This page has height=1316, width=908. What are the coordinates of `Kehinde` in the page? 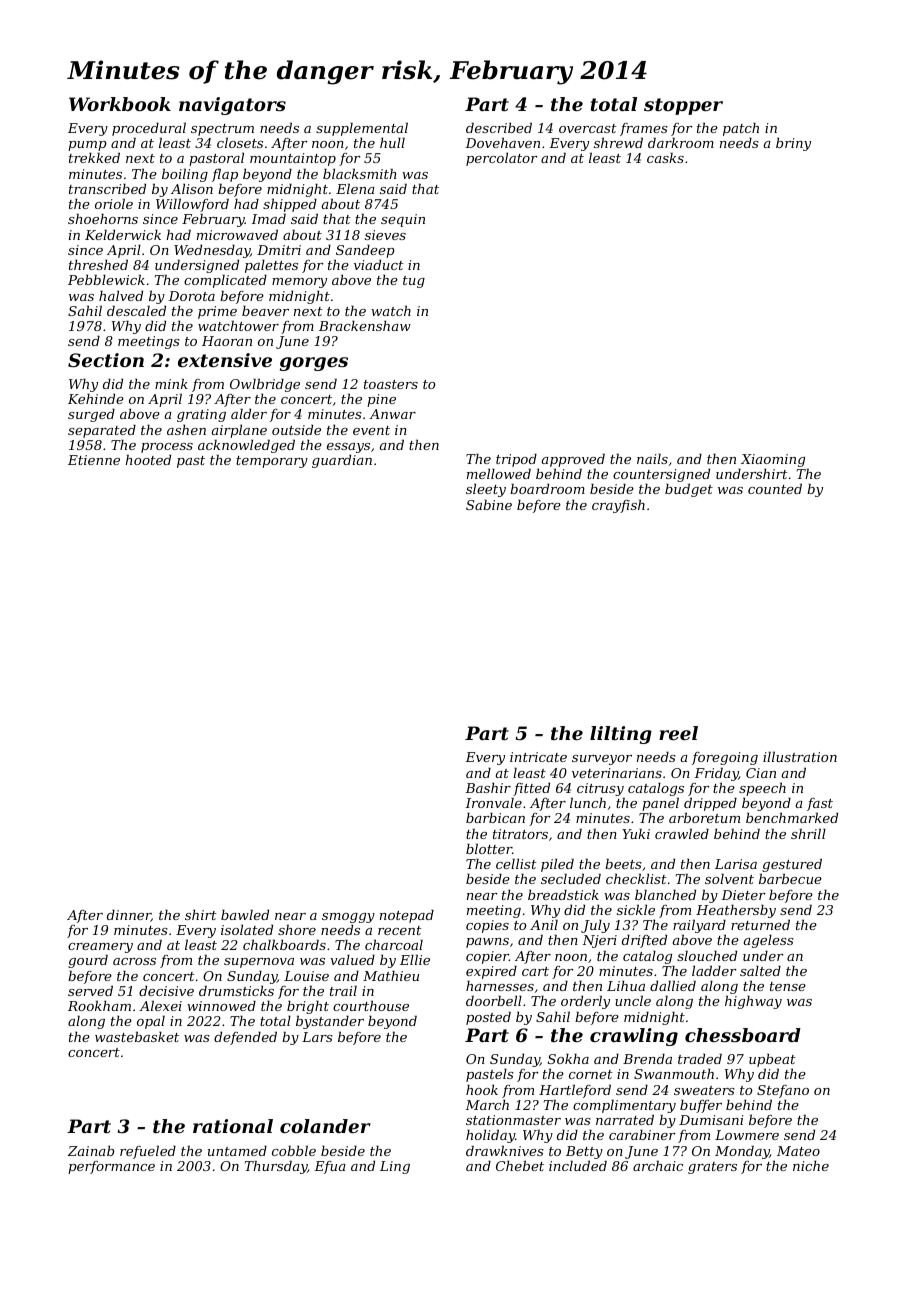 It's located at (96, 398).
